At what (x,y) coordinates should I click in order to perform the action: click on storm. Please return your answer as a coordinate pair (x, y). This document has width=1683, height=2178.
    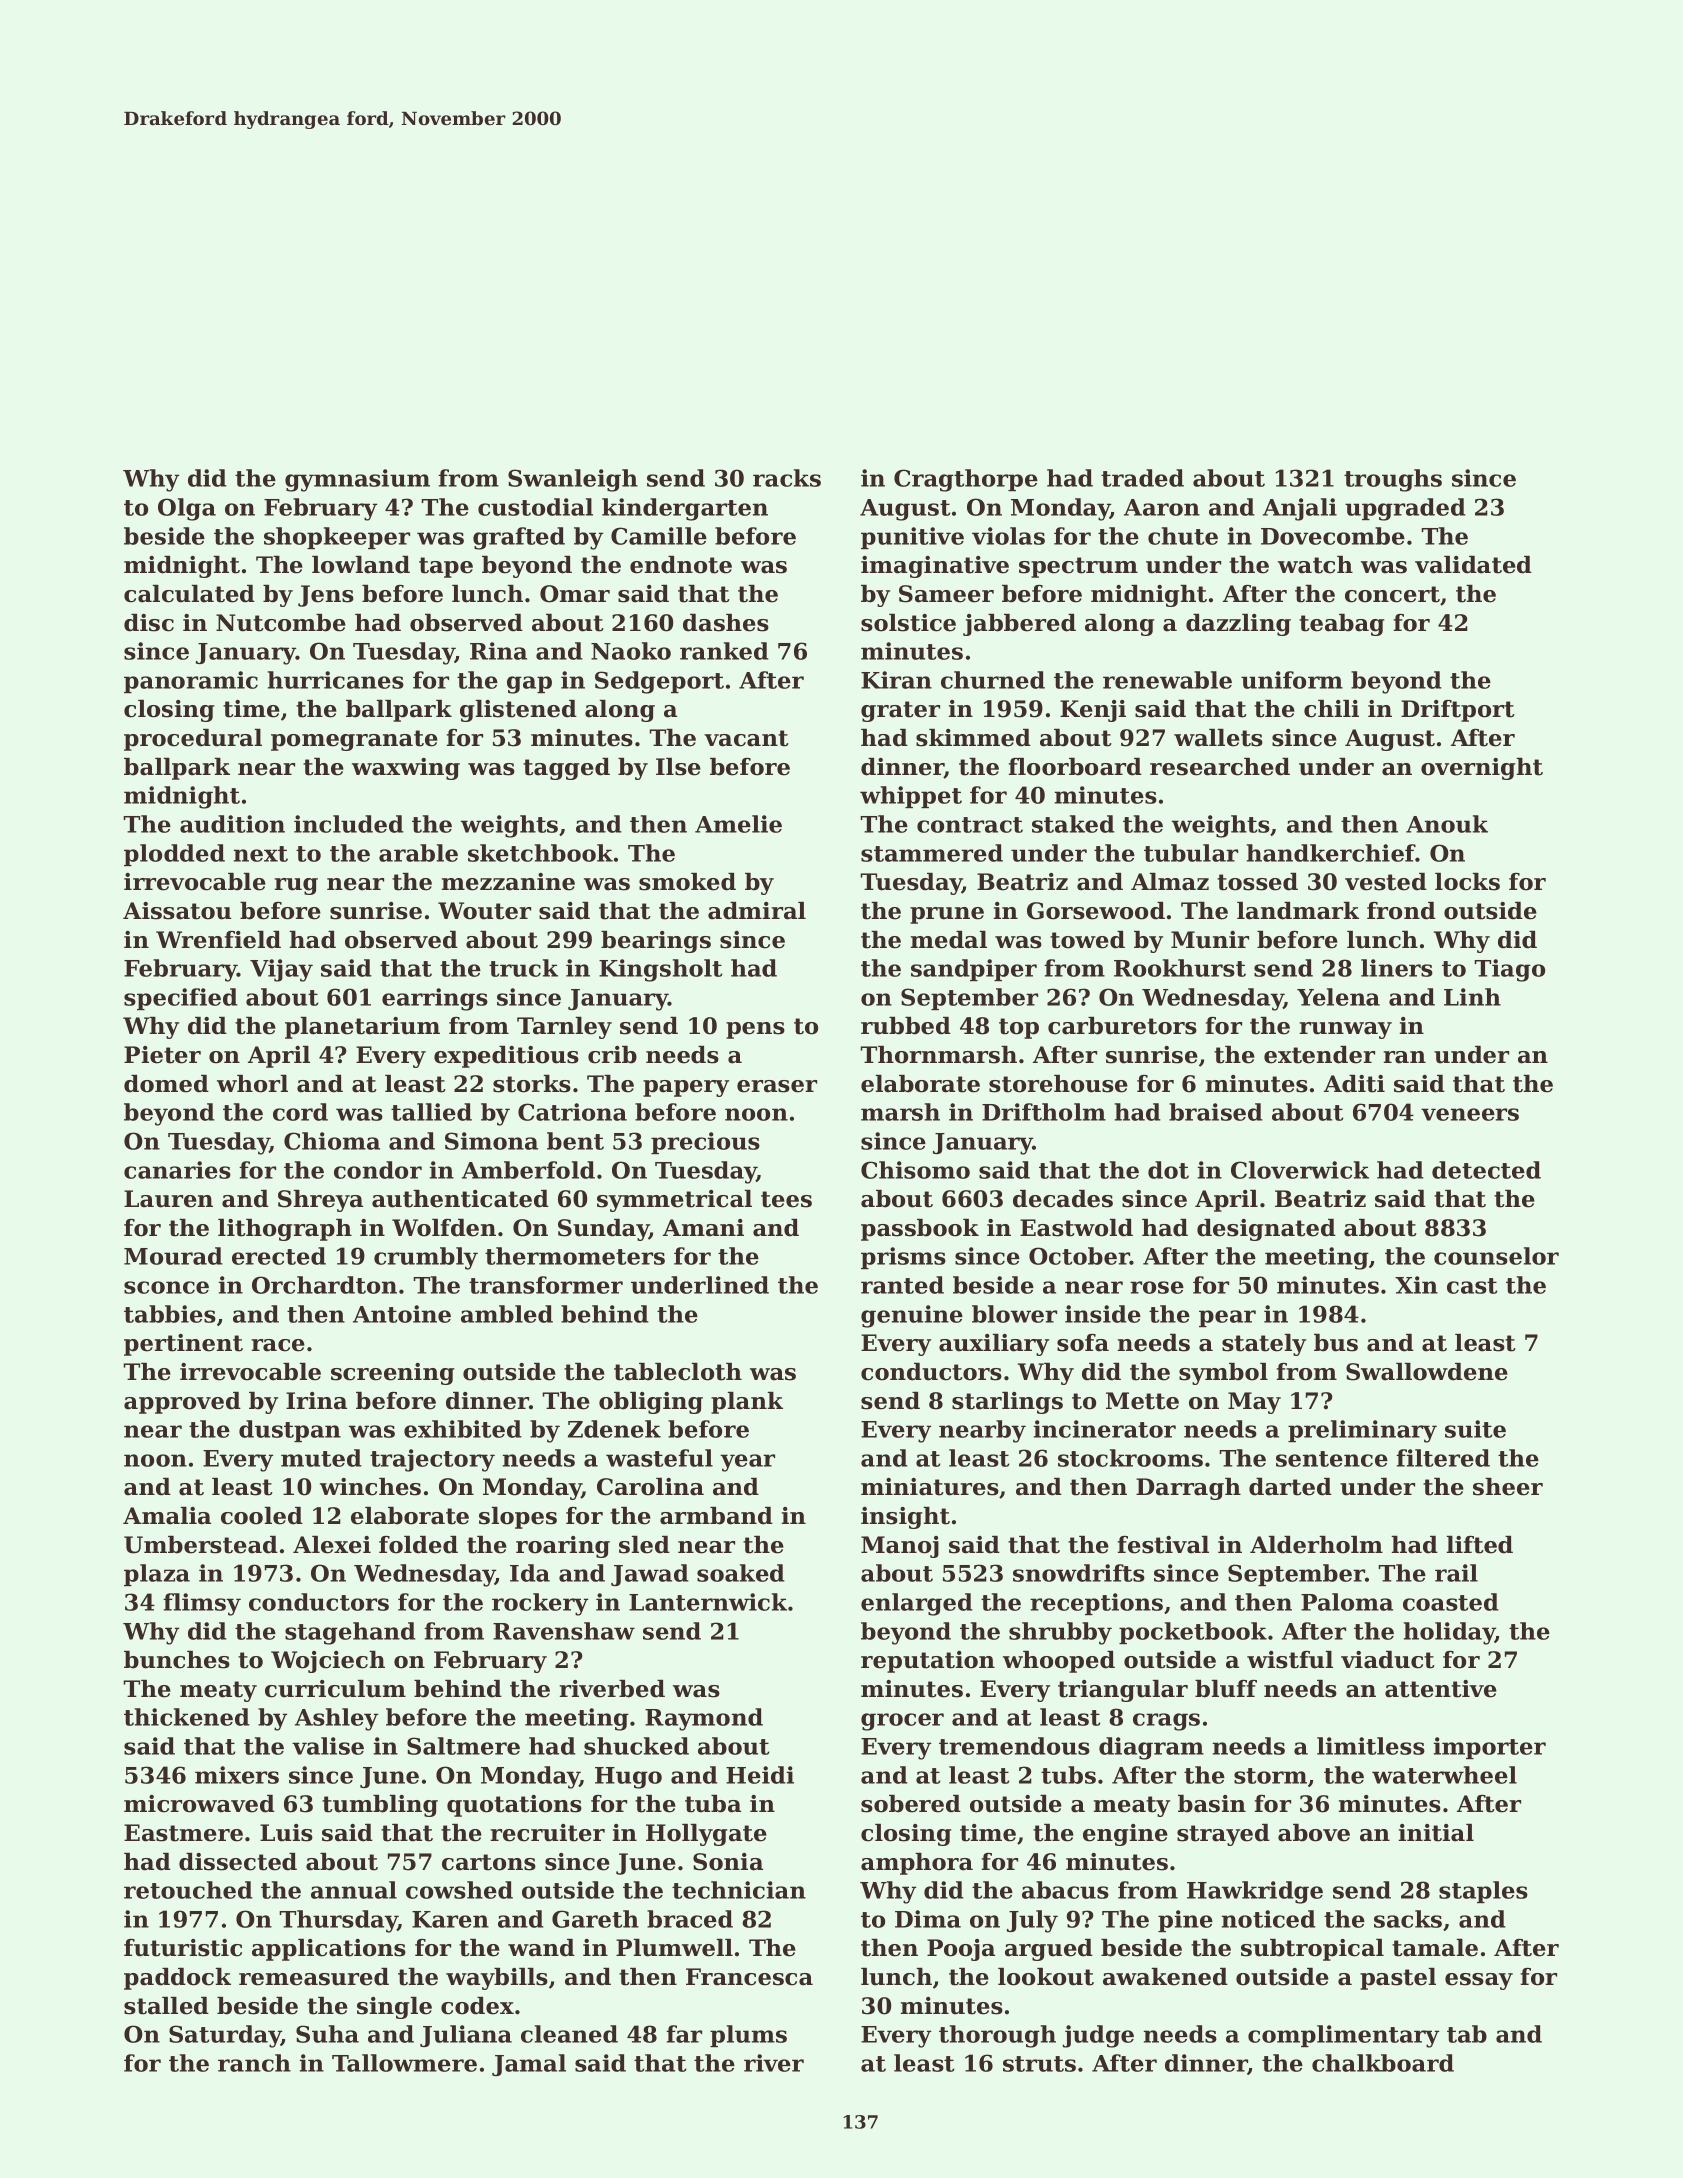
    Looking at the image, I should click on (1270, 1776).
